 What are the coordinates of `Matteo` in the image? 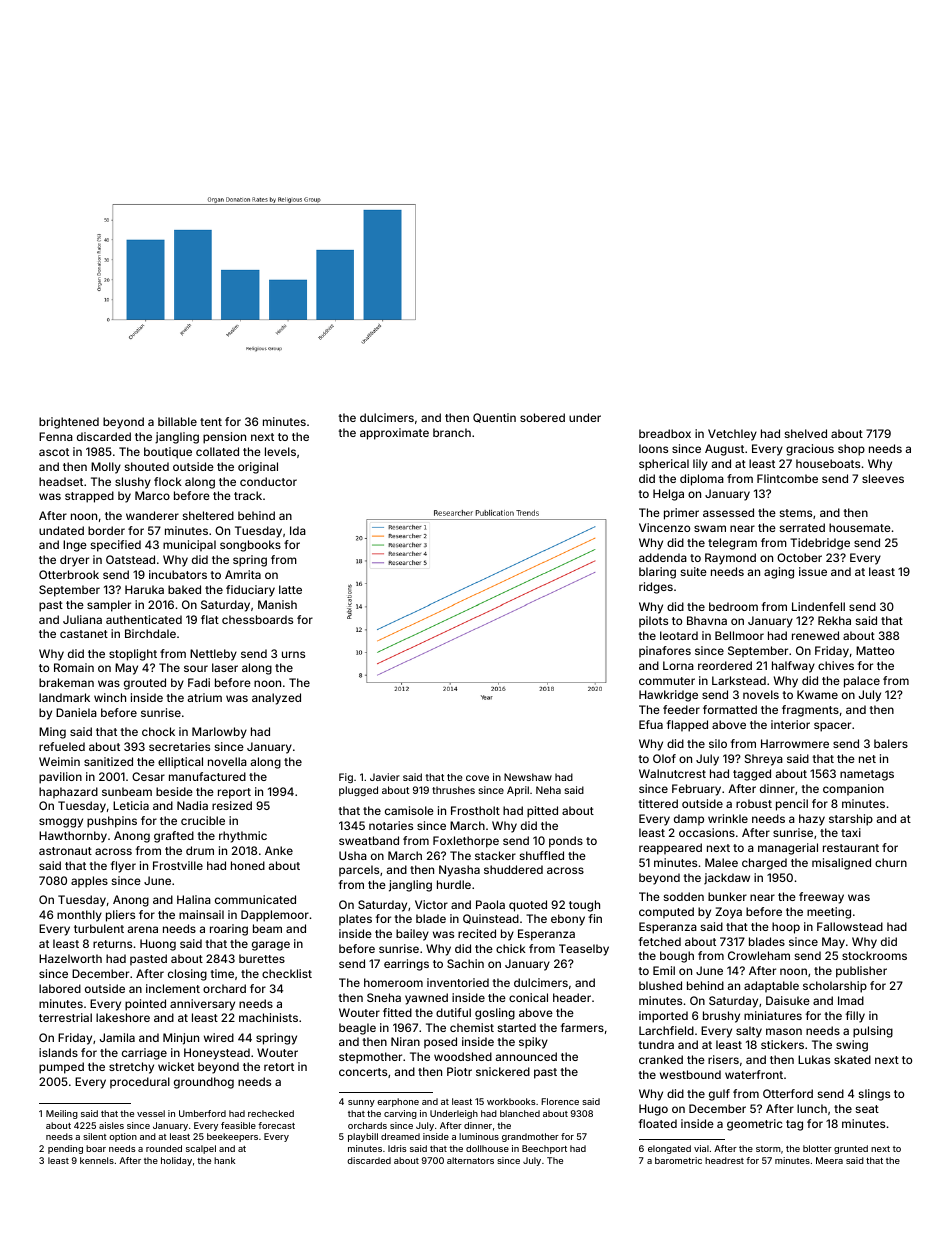 It's located at (875, 650).
